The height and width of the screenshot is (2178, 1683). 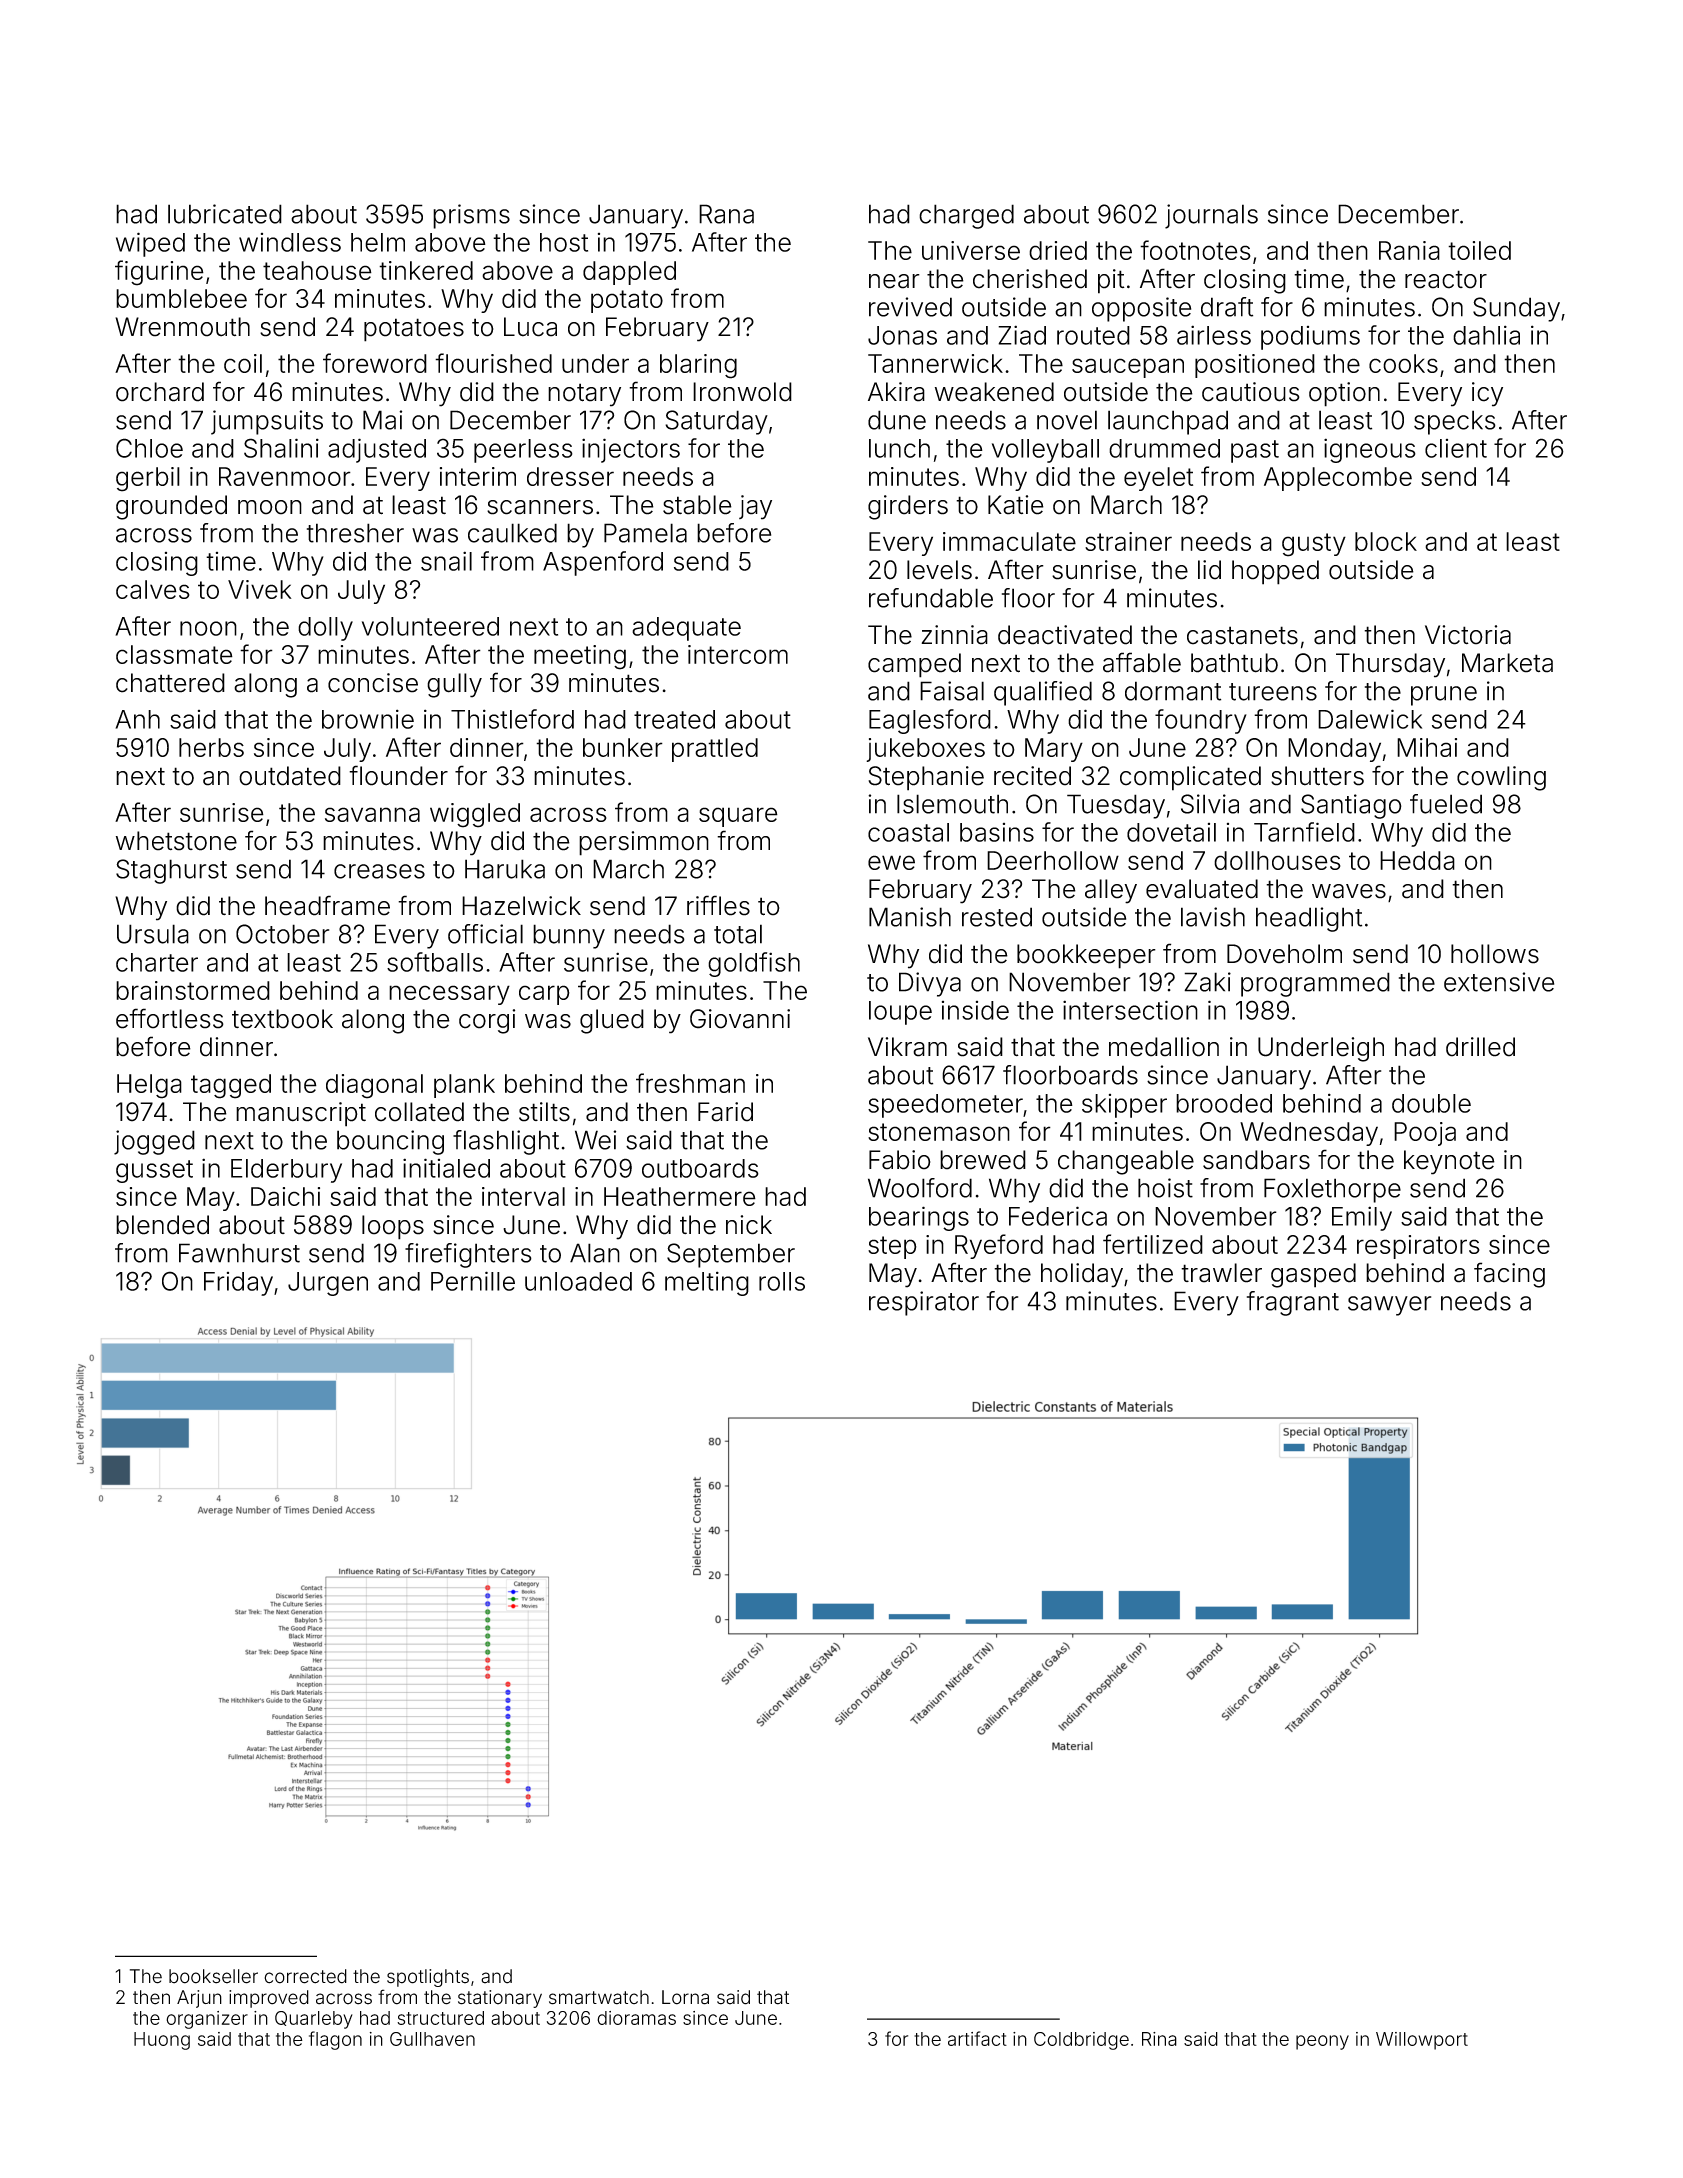 What do you see at coordinates (170, 1018) in the screenshot?
I see `effortless` at bounding box center [170, 1018].
